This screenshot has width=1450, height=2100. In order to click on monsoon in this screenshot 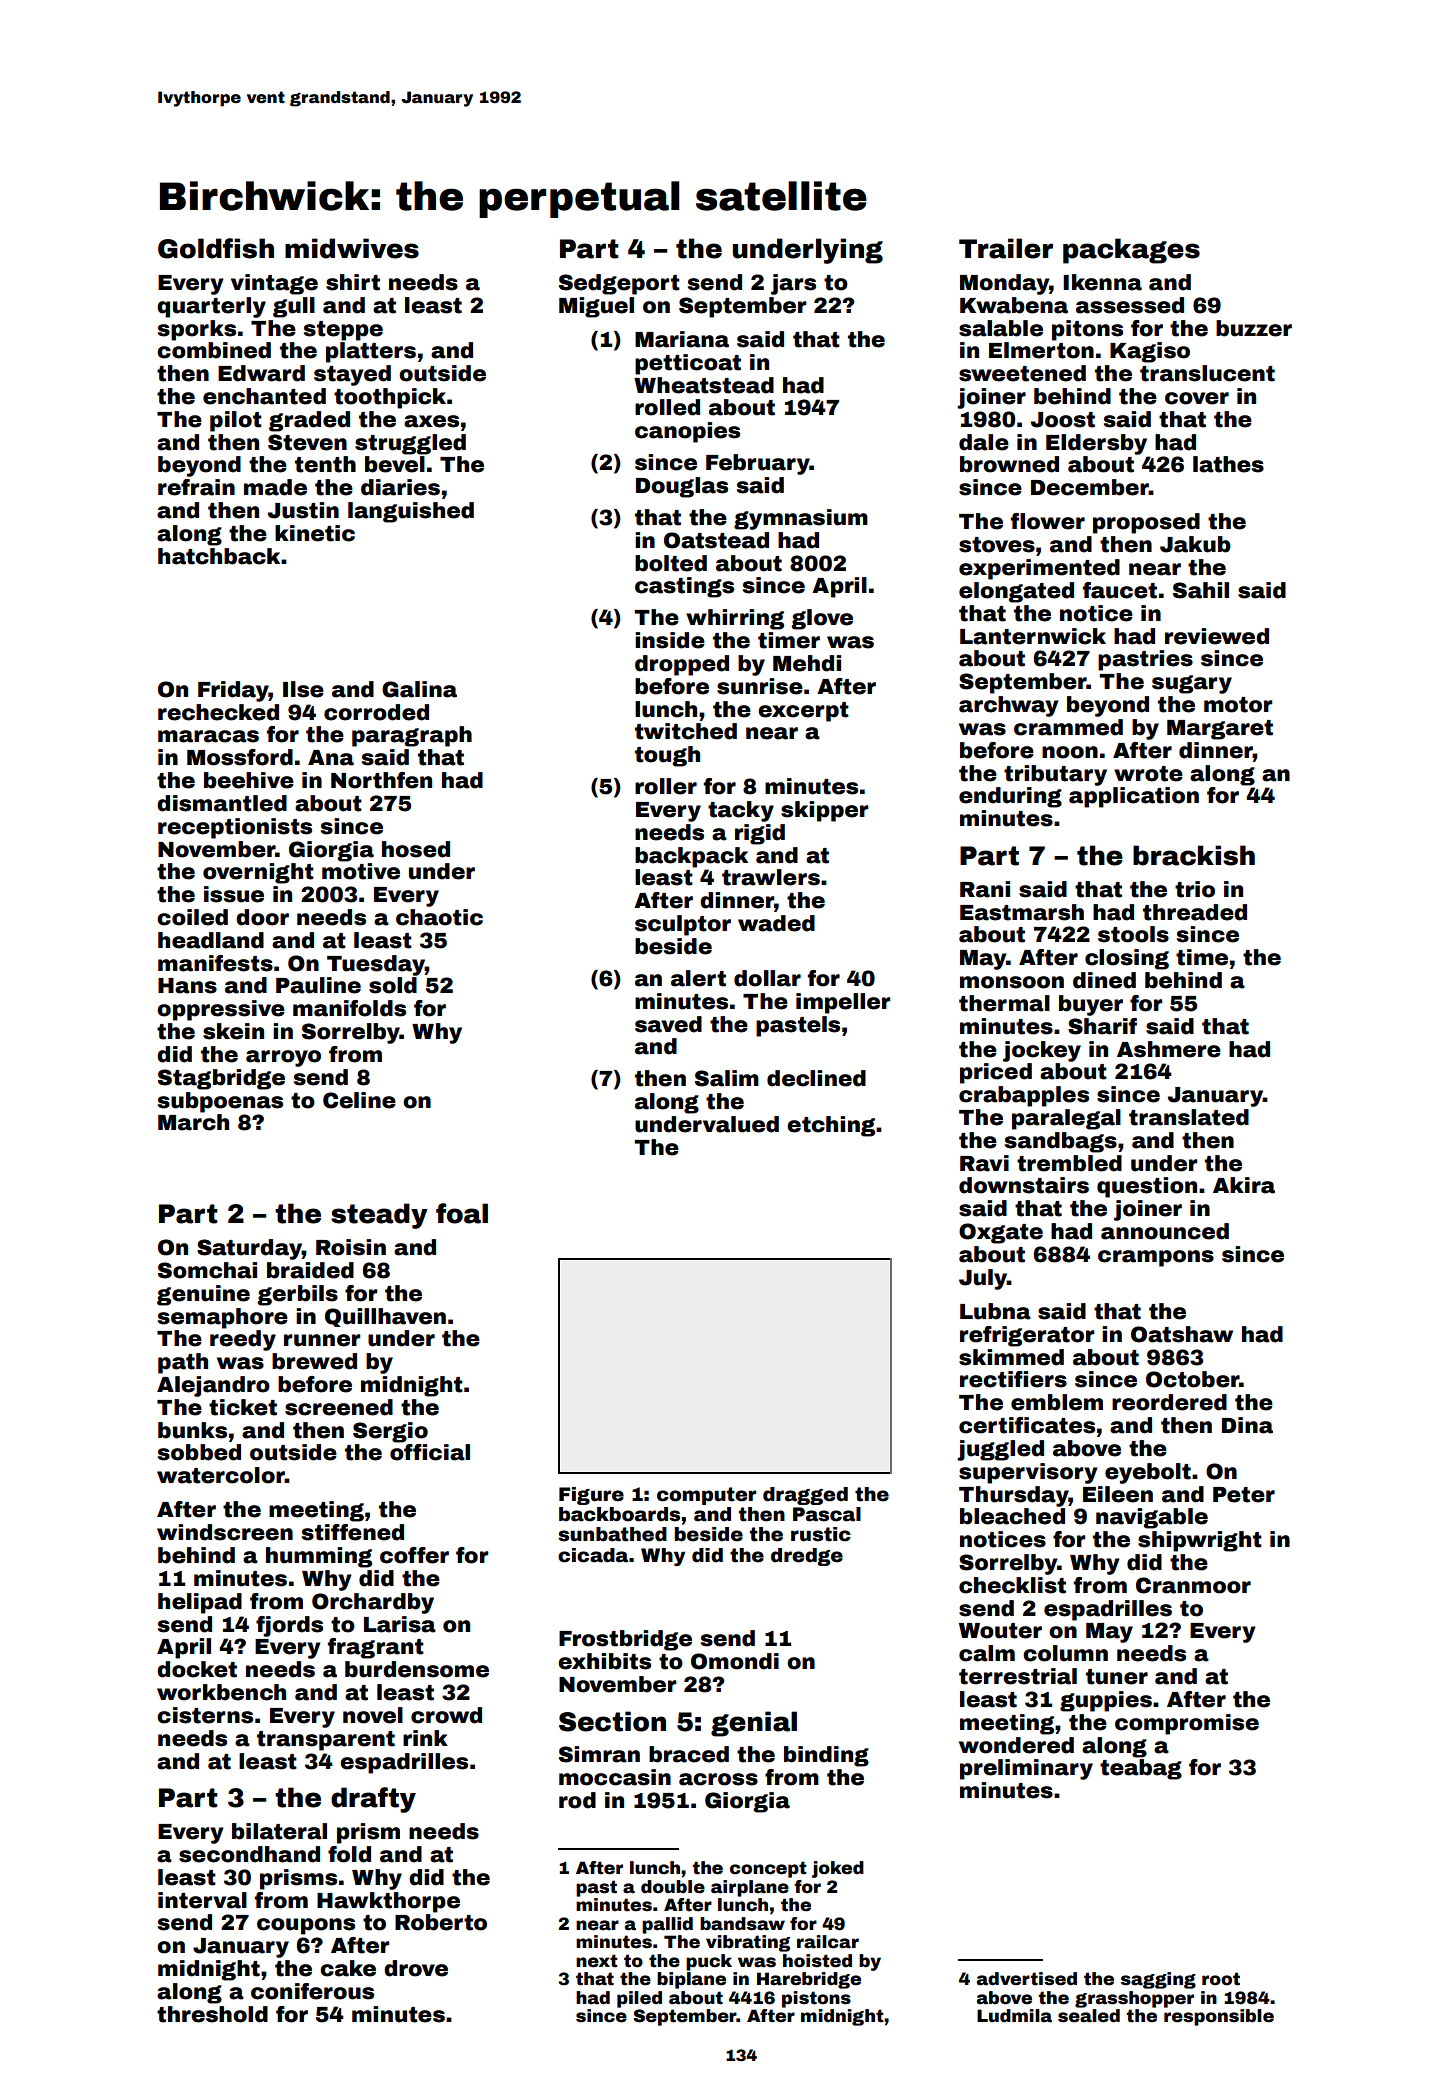, I will do `click(1012, 982)`.
